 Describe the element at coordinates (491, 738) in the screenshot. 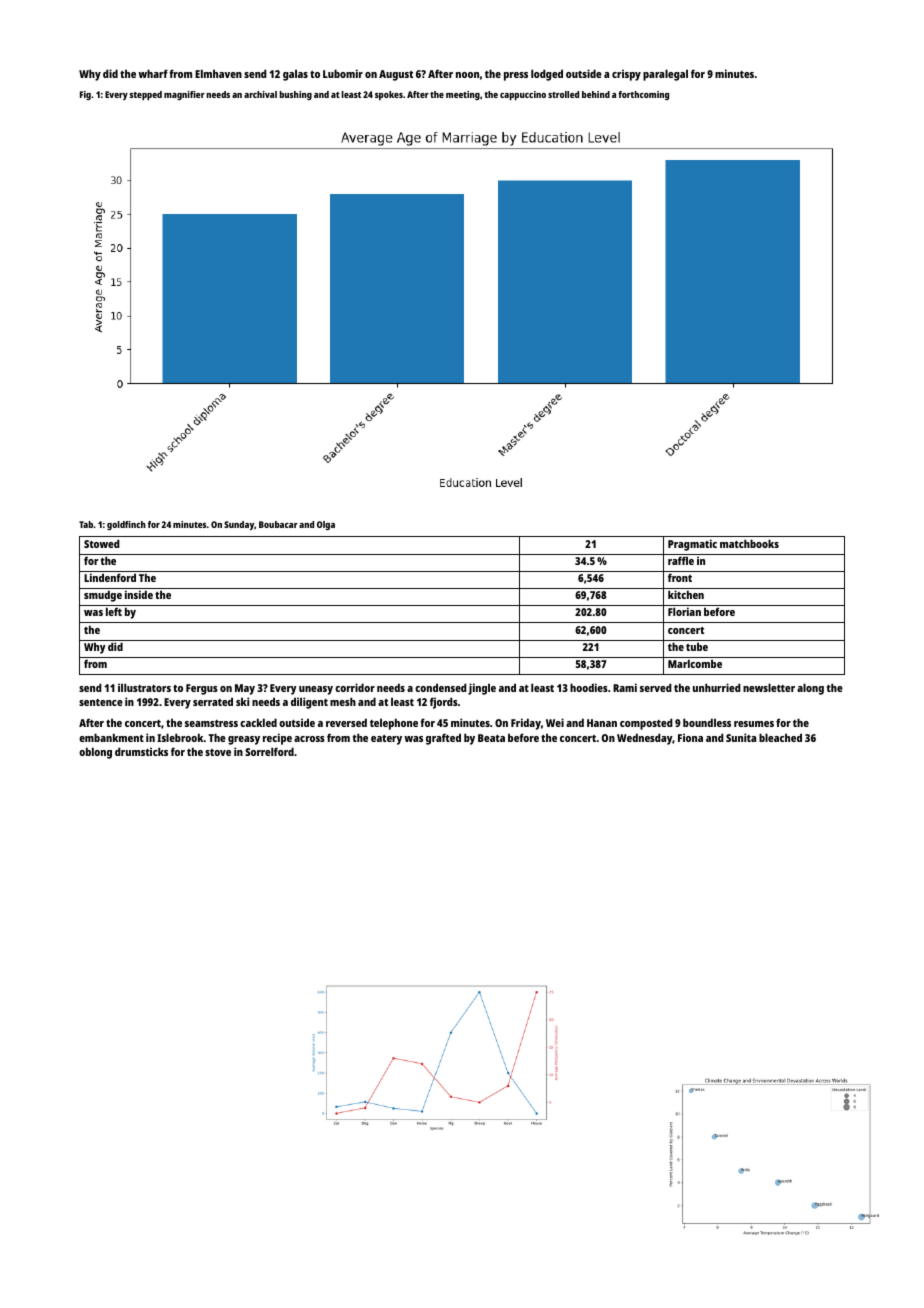

I see `Beata` at that location.
